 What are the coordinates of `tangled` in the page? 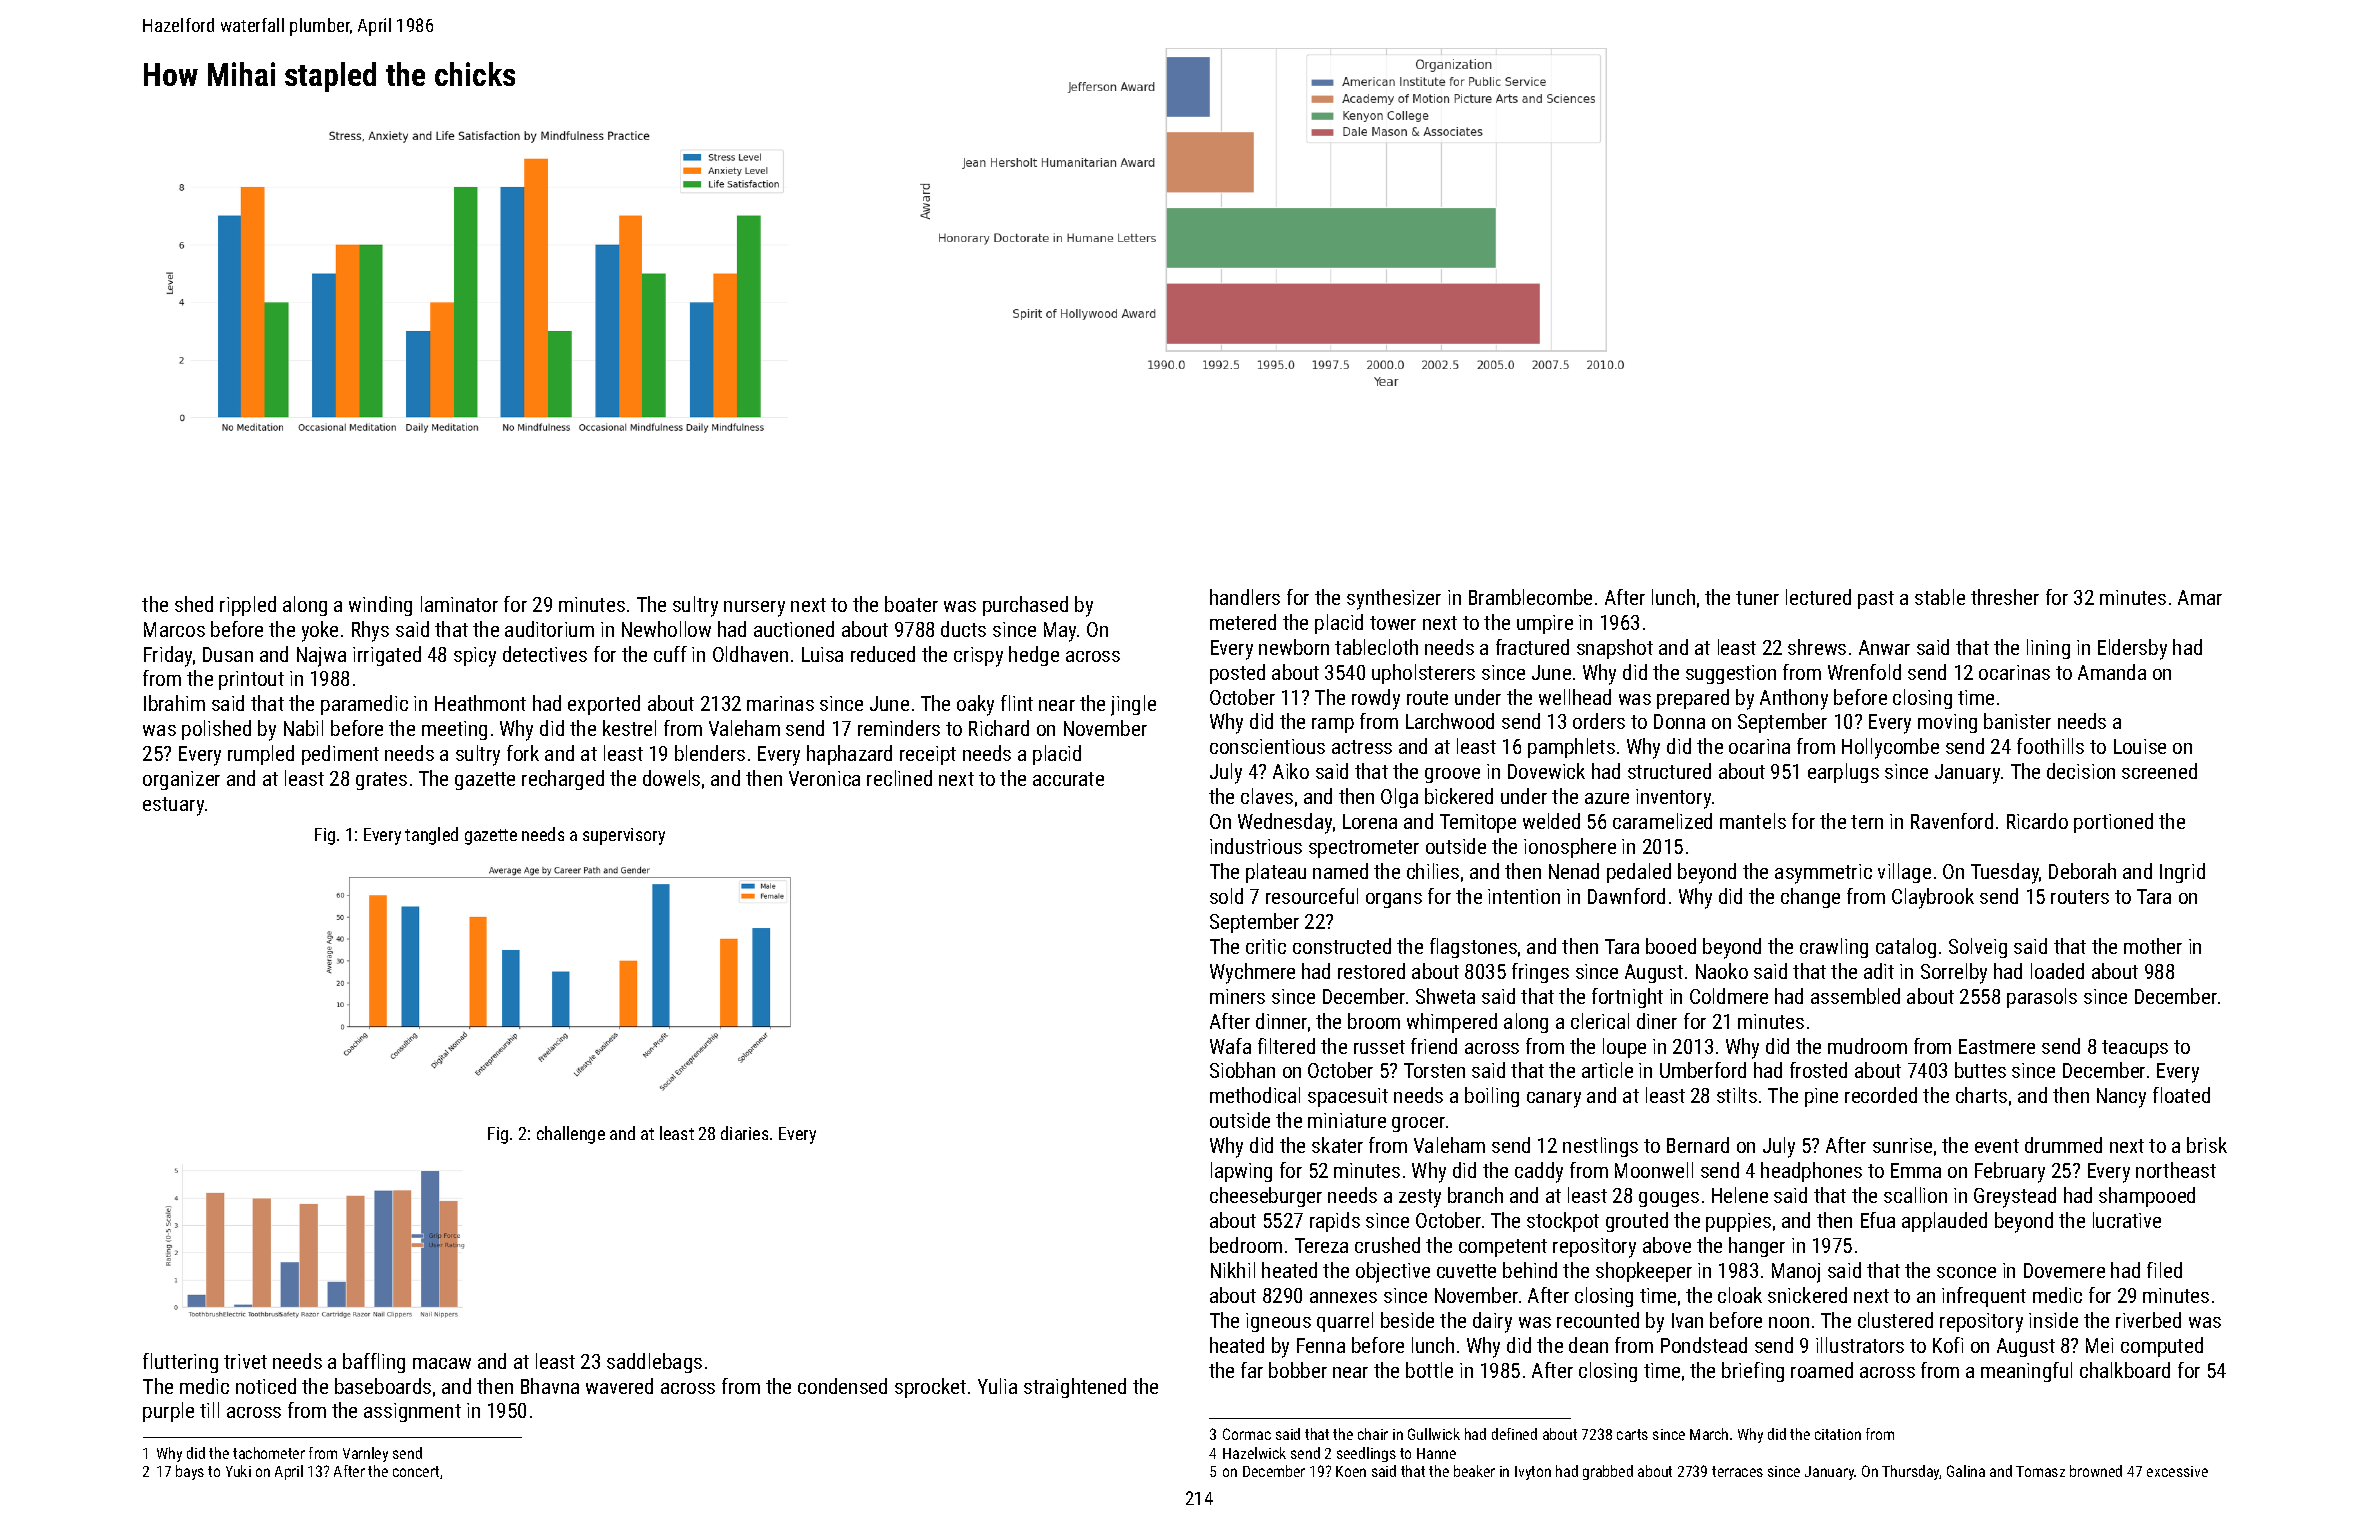 It's located at (431, 836).
